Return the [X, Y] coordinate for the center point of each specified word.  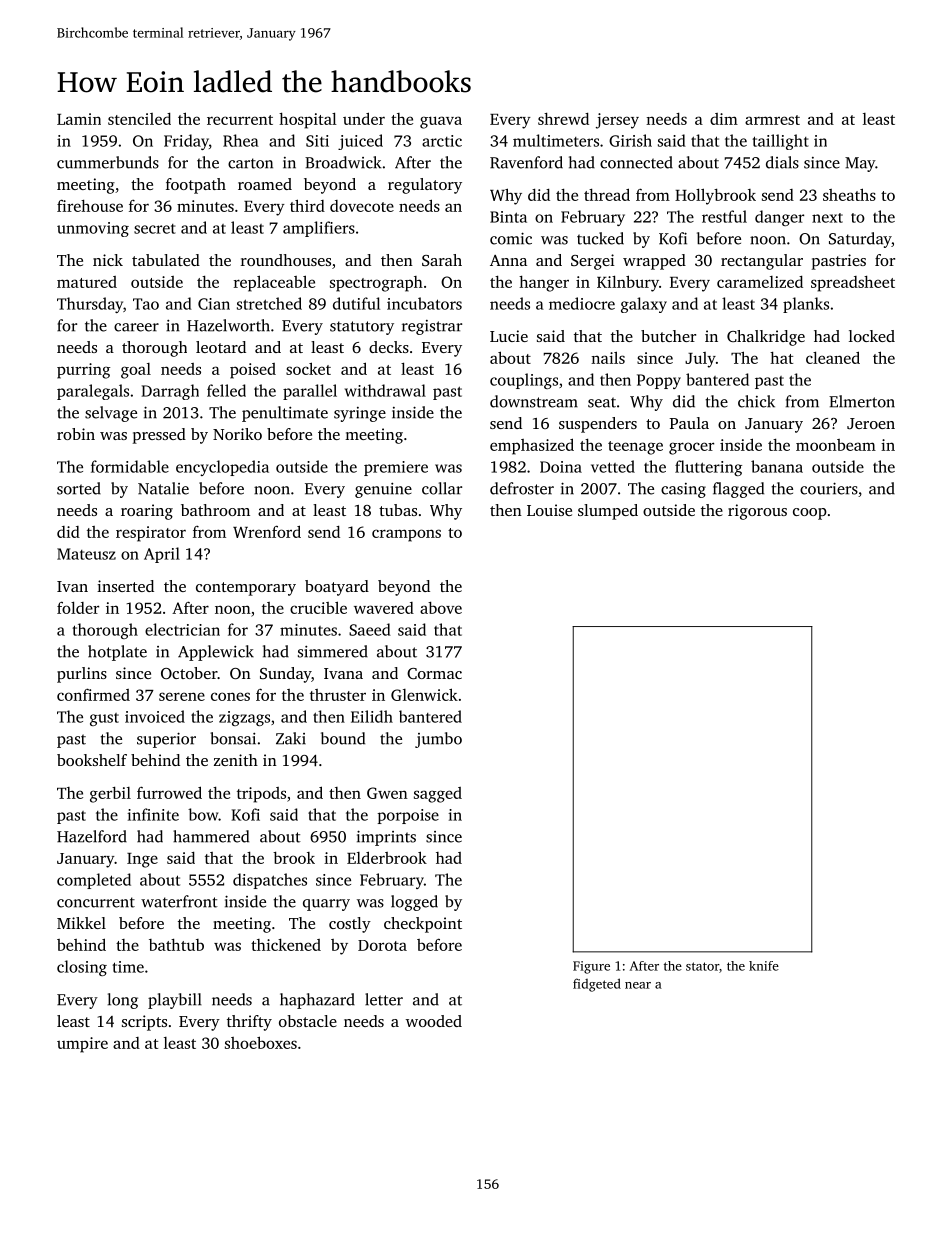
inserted [125, 586]
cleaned [833, 357]
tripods [261, 795]
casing [683, 490]
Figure [591, 967]
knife [764, 966]
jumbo [438, 740]
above [441, 608]
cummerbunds [108, 162]
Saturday [860, 240]
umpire [82, 1045]
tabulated [166, 260]
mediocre [582, 303]
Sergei [593, 262]
